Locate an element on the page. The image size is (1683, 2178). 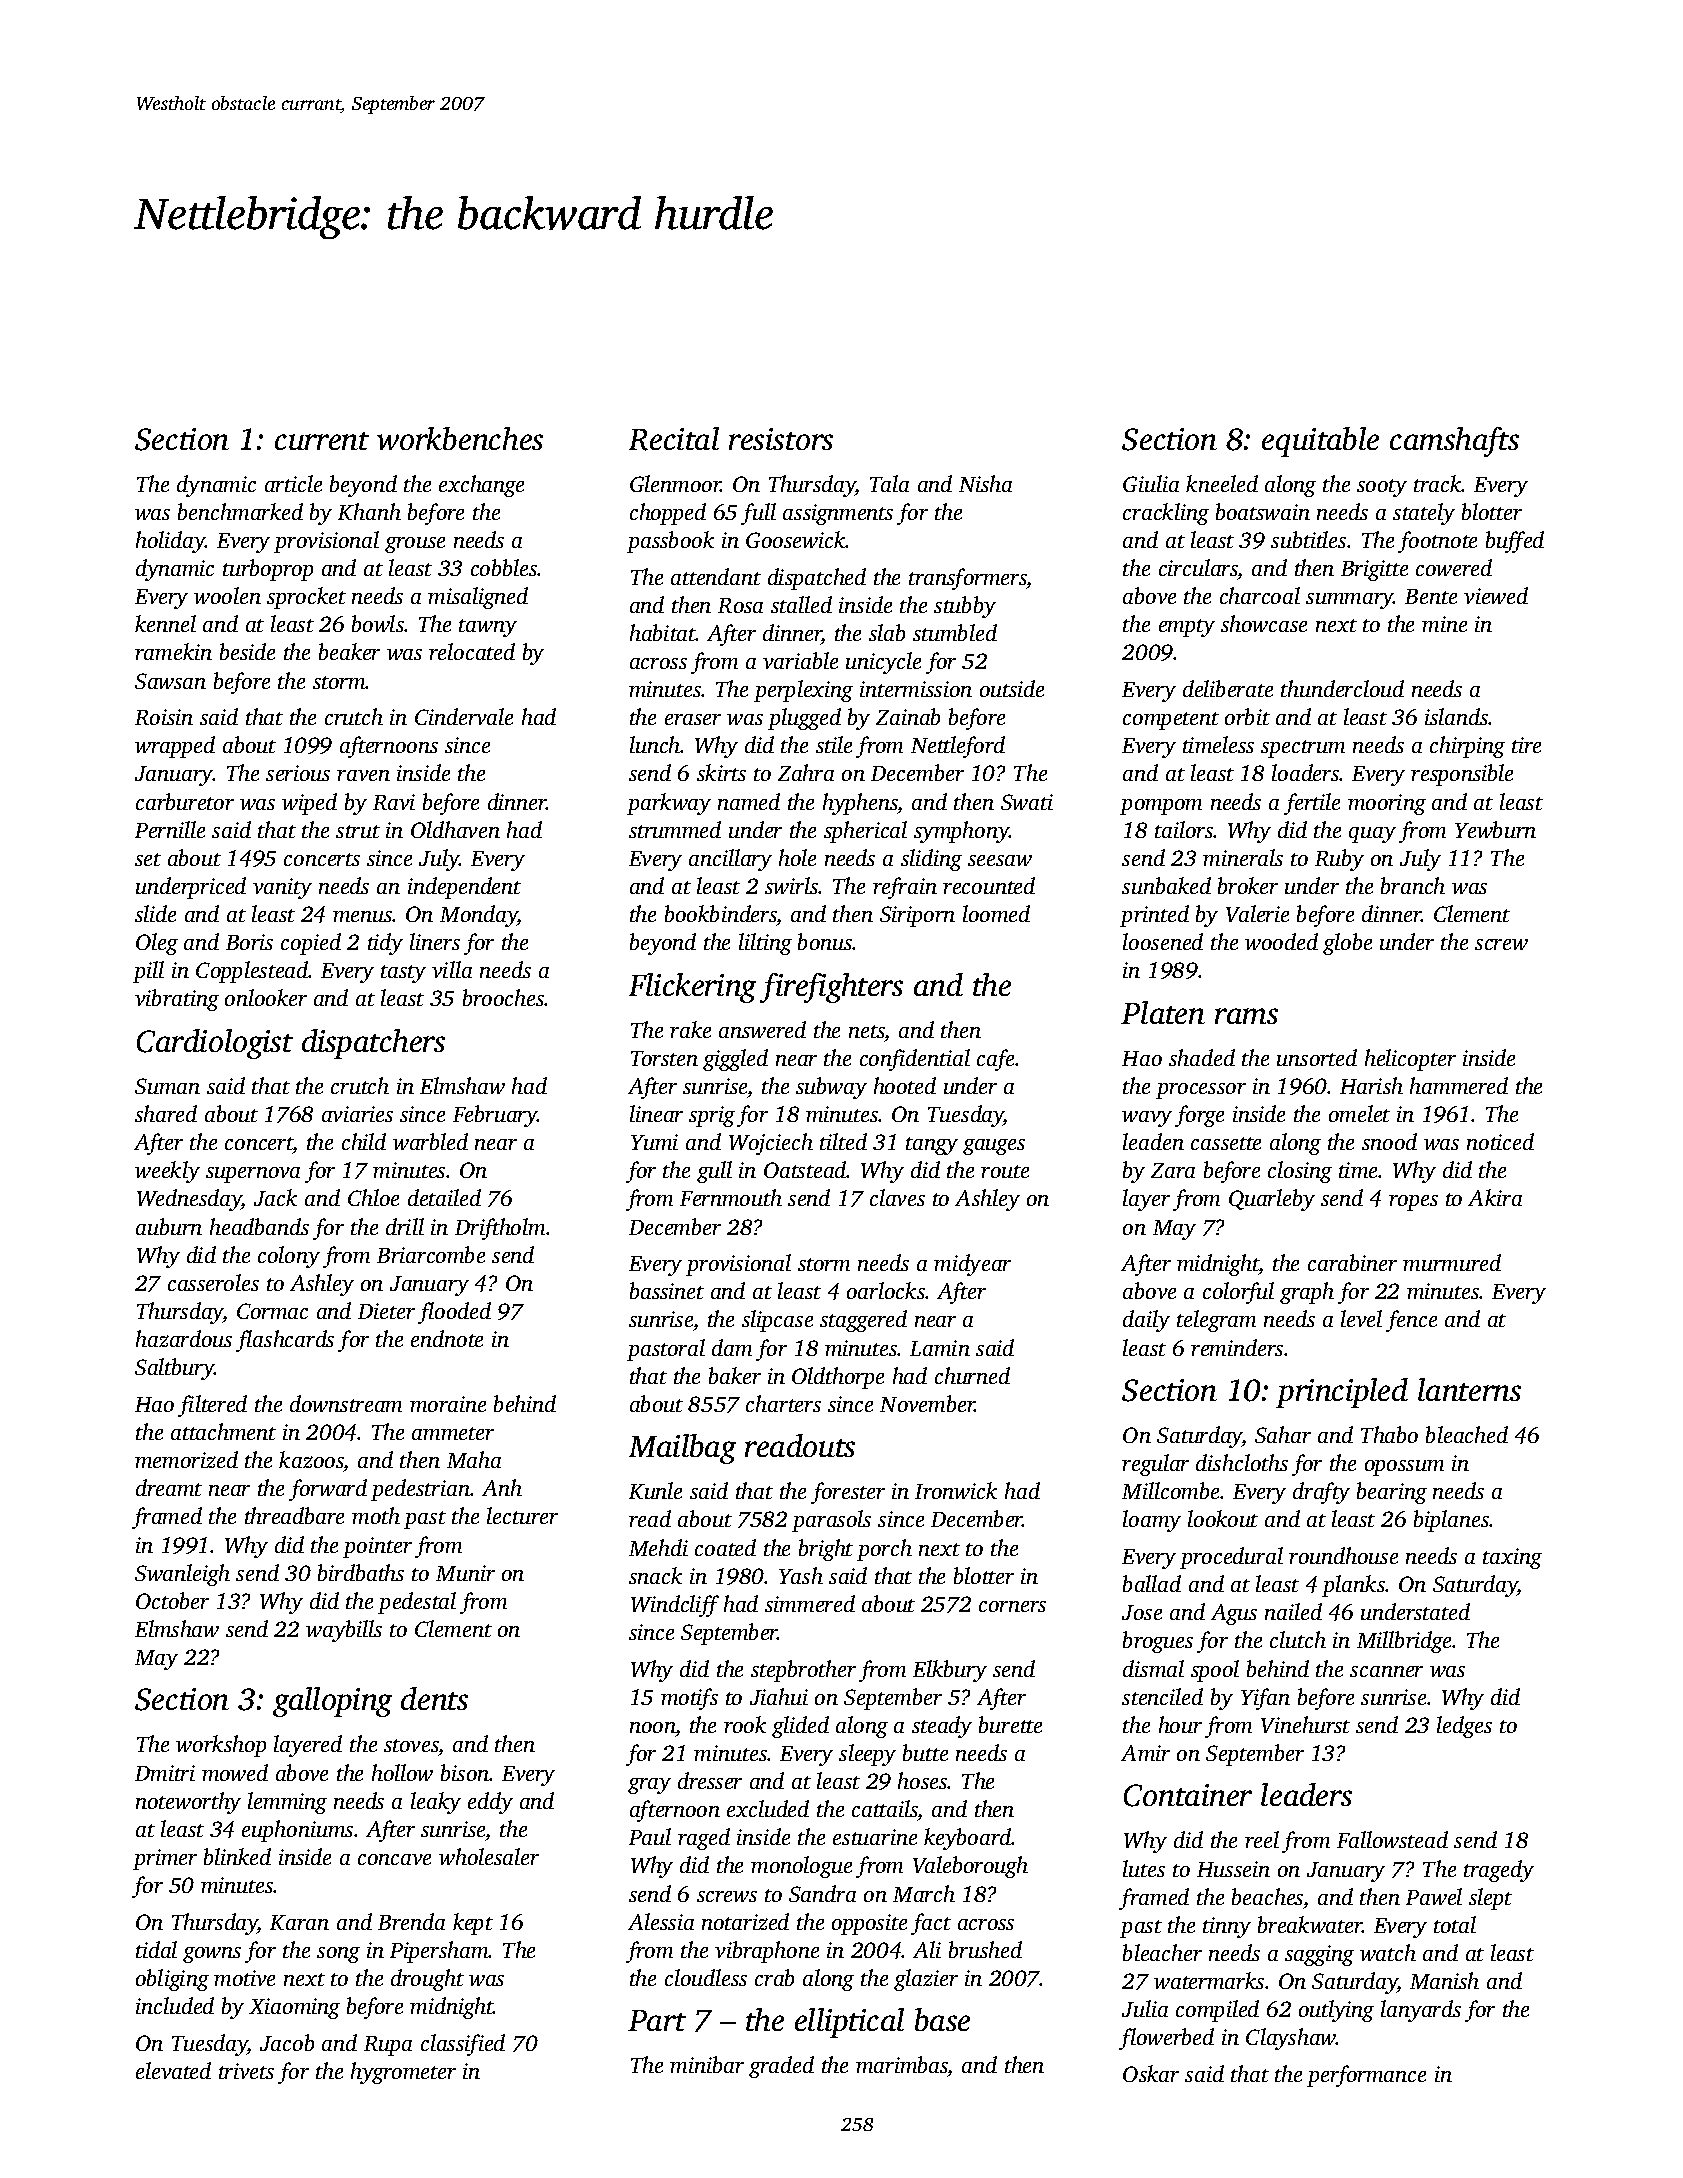
Torsten is located at coordinates (664, 1058).
